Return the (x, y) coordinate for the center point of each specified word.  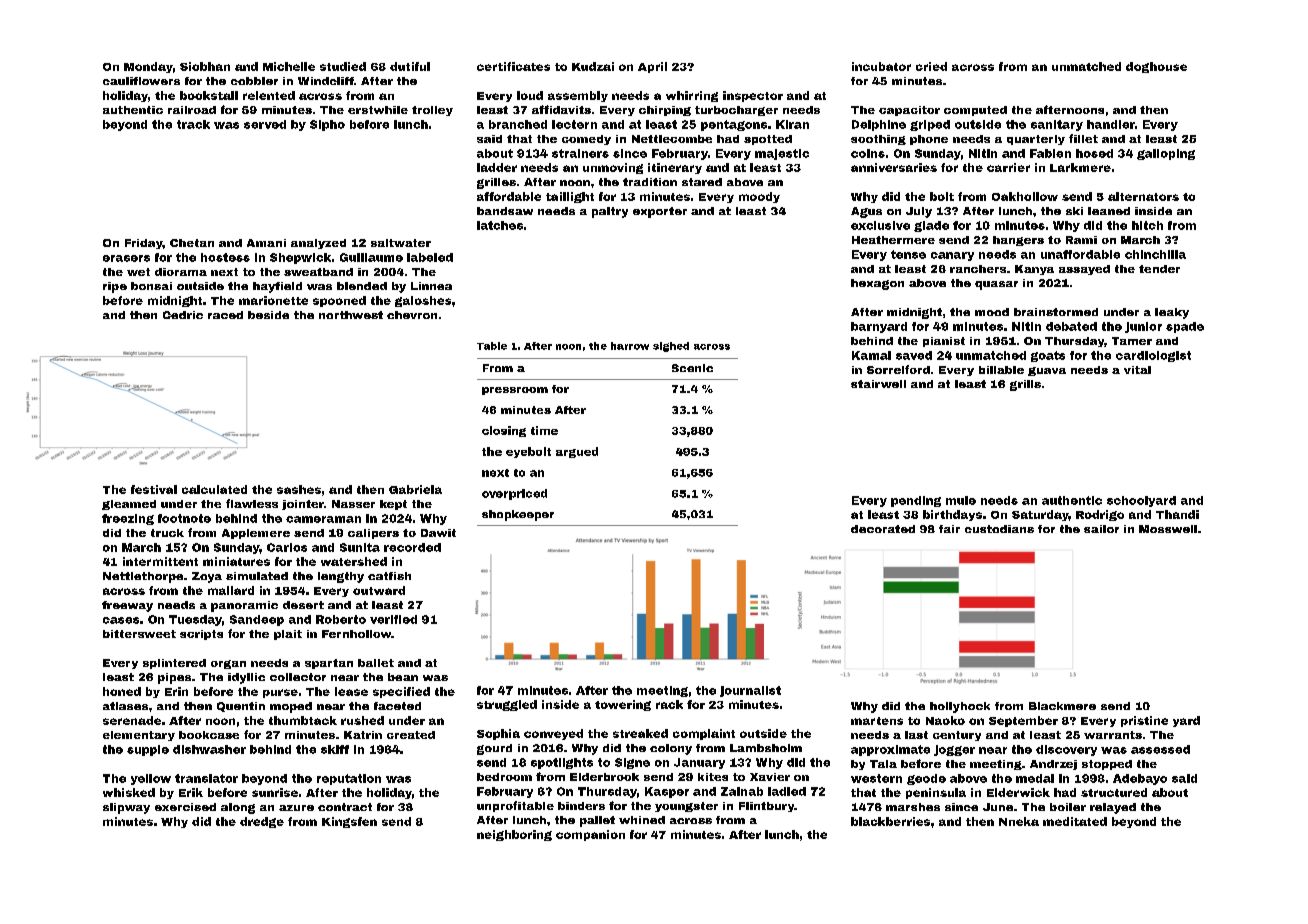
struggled (507, 705)
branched (518, 124)
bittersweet (139, 634)
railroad (192, 110)
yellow (151, 779)
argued (577, 452)
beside (268, 315)
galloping (1166, 154)
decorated (883, 529)
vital (1137, 370)
